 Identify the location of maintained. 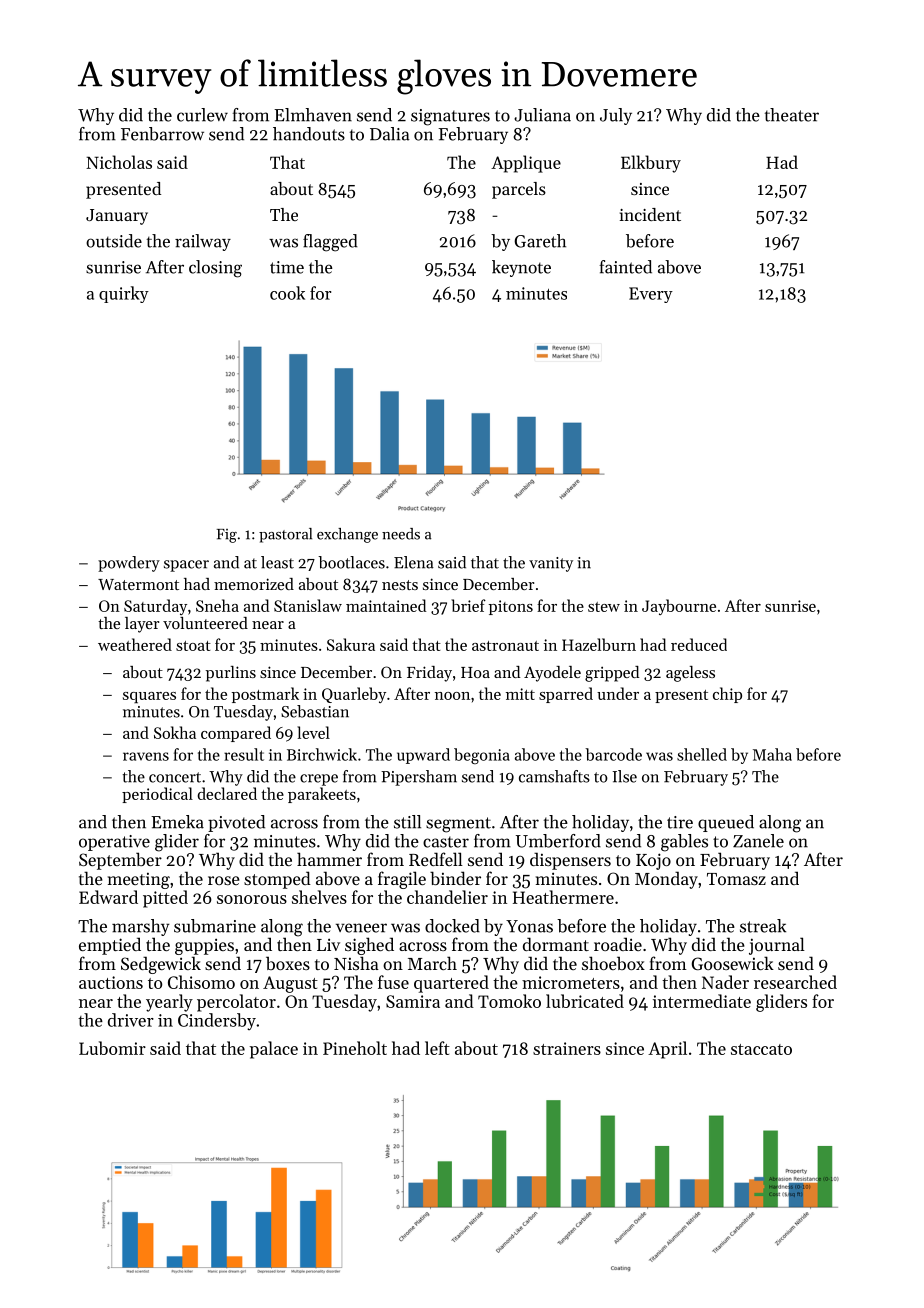
(386, 605).
